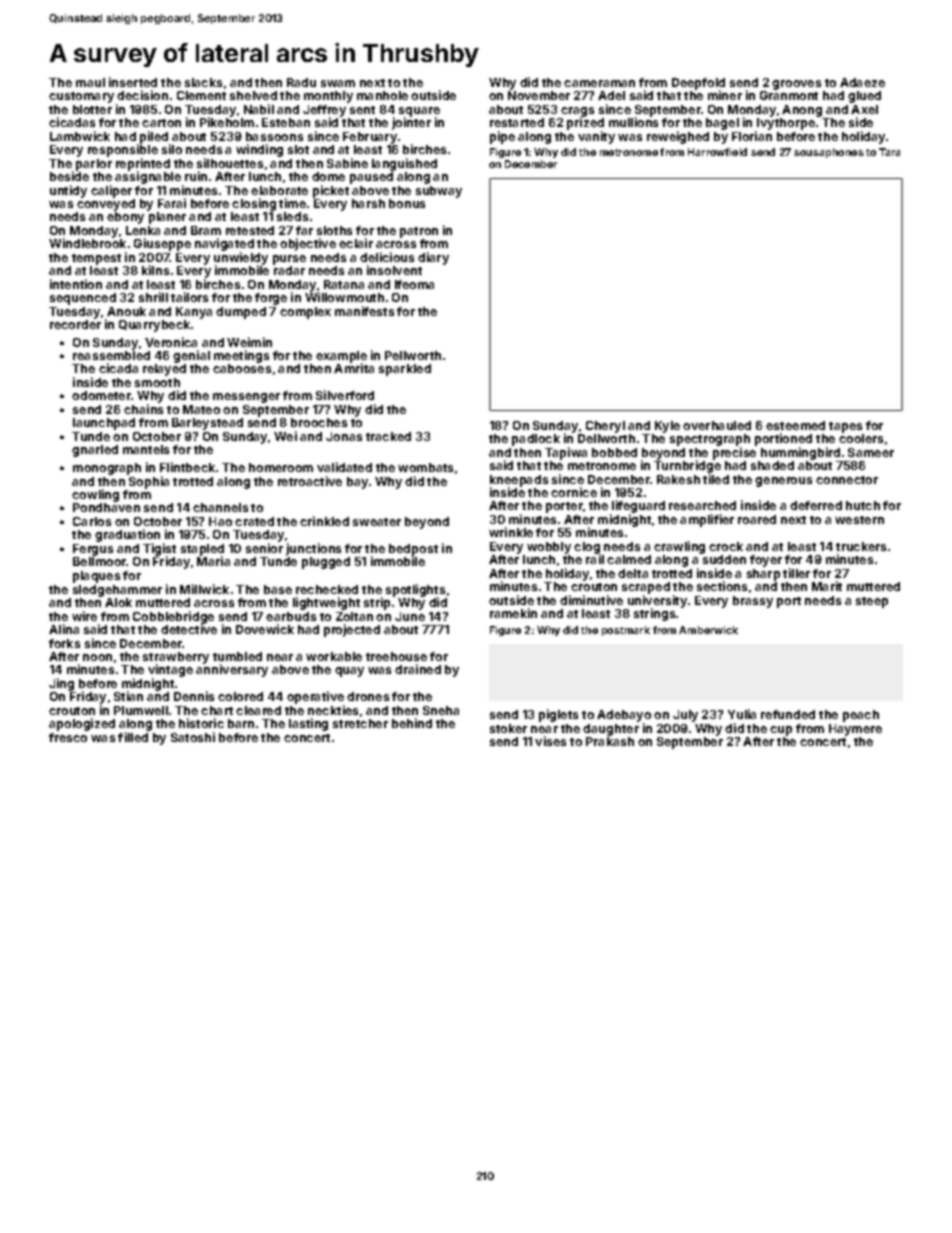 This page has width=952, height=1233. What do you see at coordinates (133, 82) in the page?
I see `inserted` at bounding box center [133, 82].
